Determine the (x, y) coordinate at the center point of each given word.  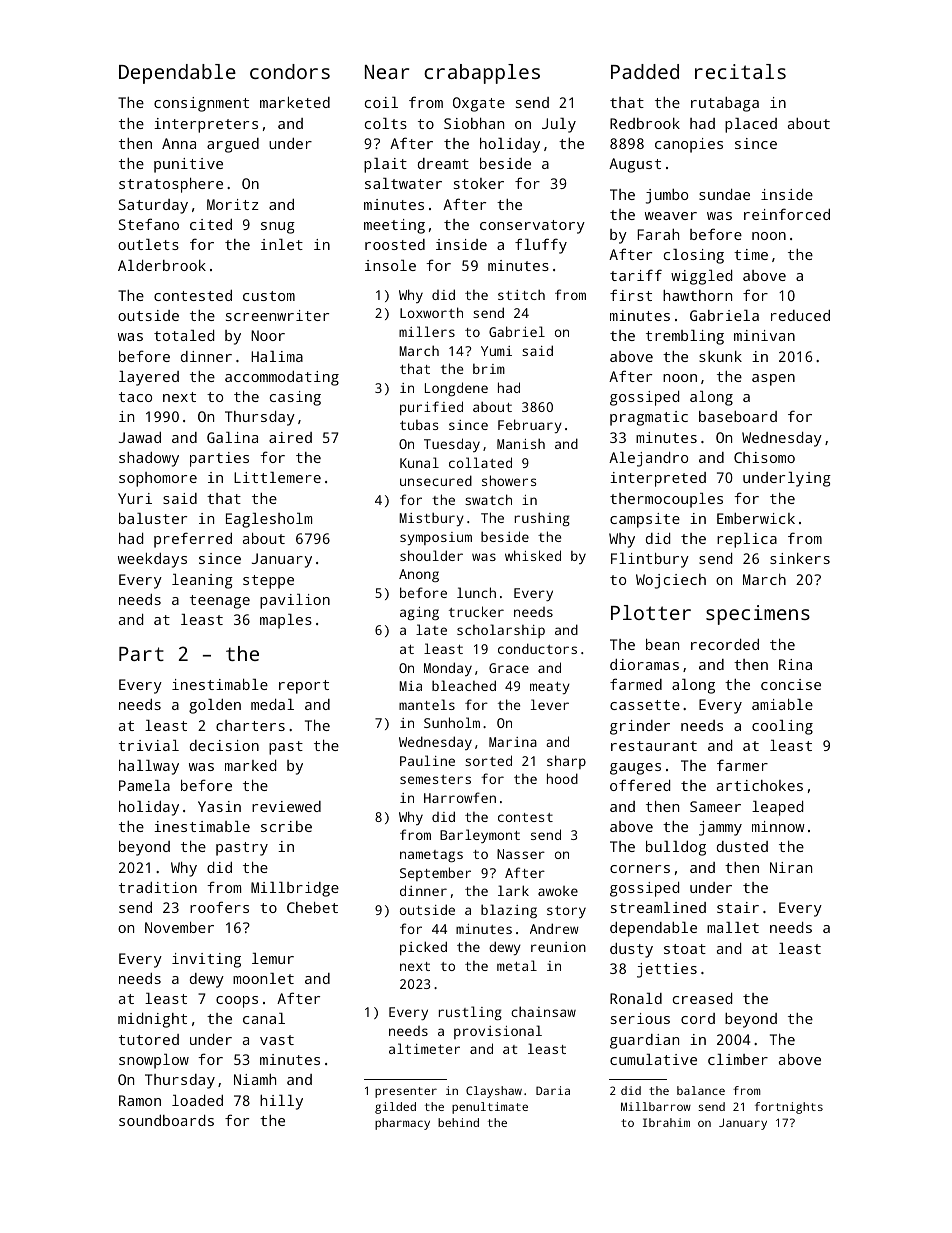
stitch (521, 294)
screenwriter (277, 315)
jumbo (667, 196)
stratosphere (171, 185)
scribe (286, 826)
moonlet (263, 978)
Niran (791, 867)
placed (751, 125)
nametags (431, 856)
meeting (394, 226)
